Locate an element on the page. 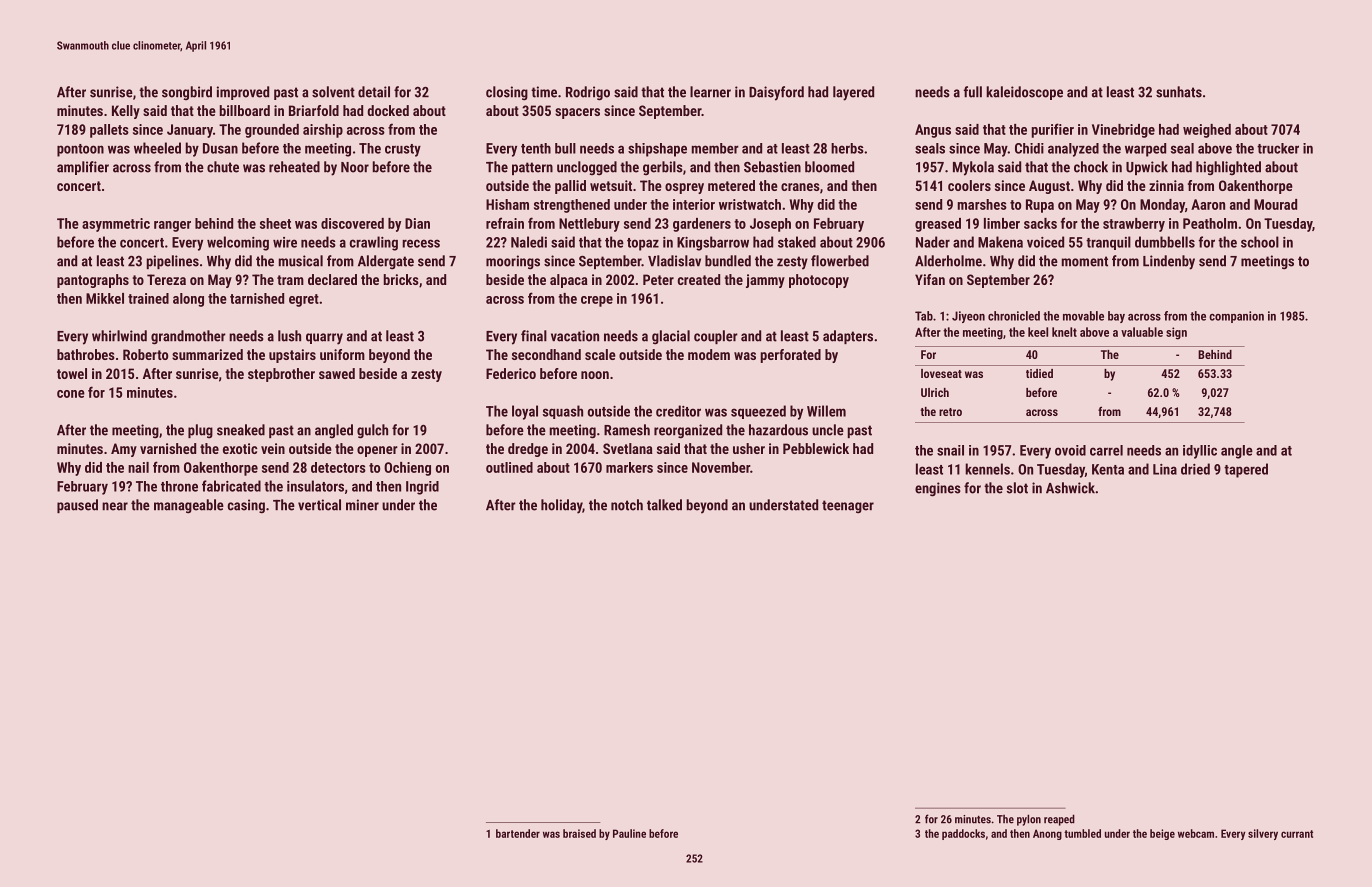  kaleidoscope is located at coordinates (1024, 93).
